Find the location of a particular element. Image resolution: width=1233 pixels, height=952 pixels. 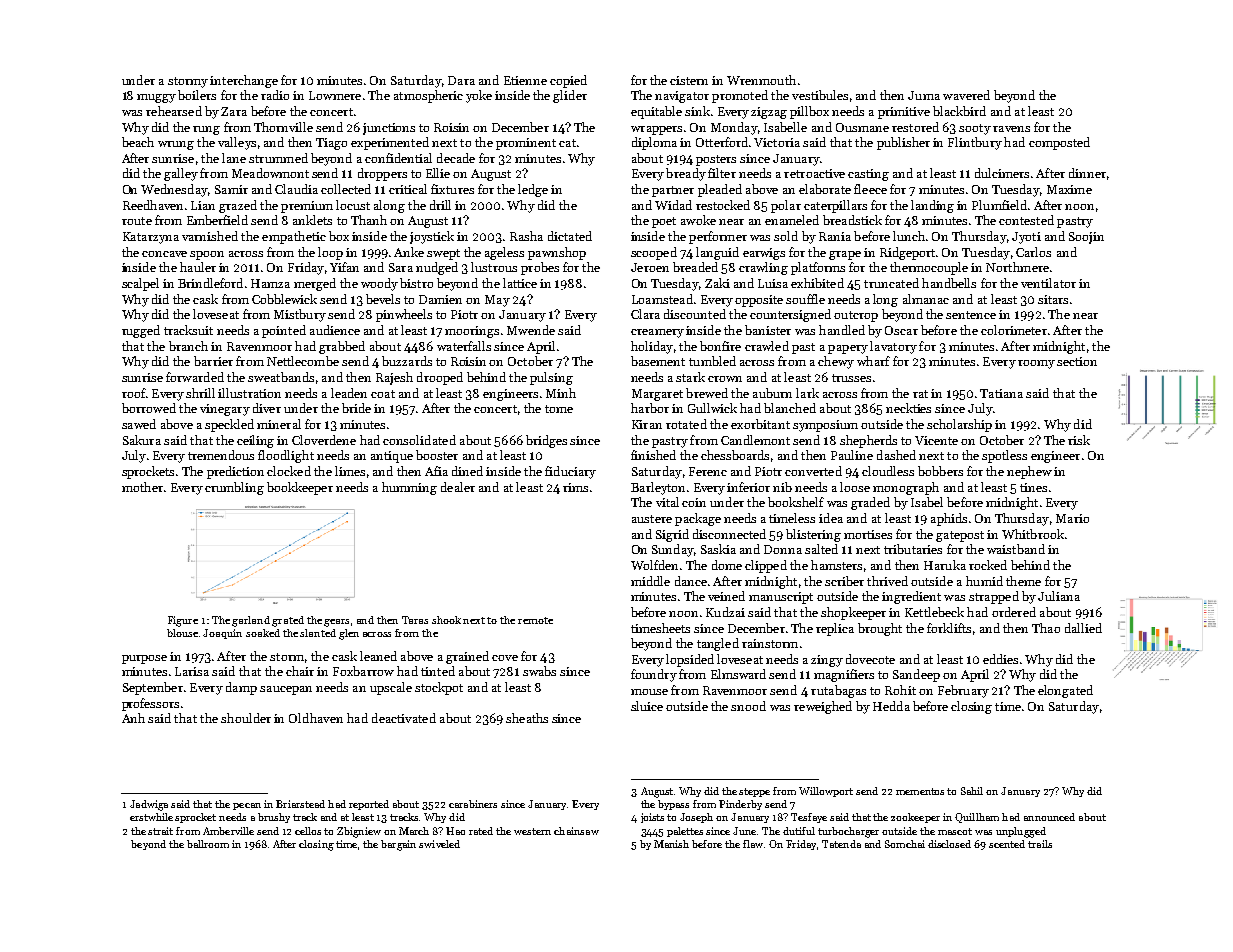

dallied is located at coordinates (1083, 628).
